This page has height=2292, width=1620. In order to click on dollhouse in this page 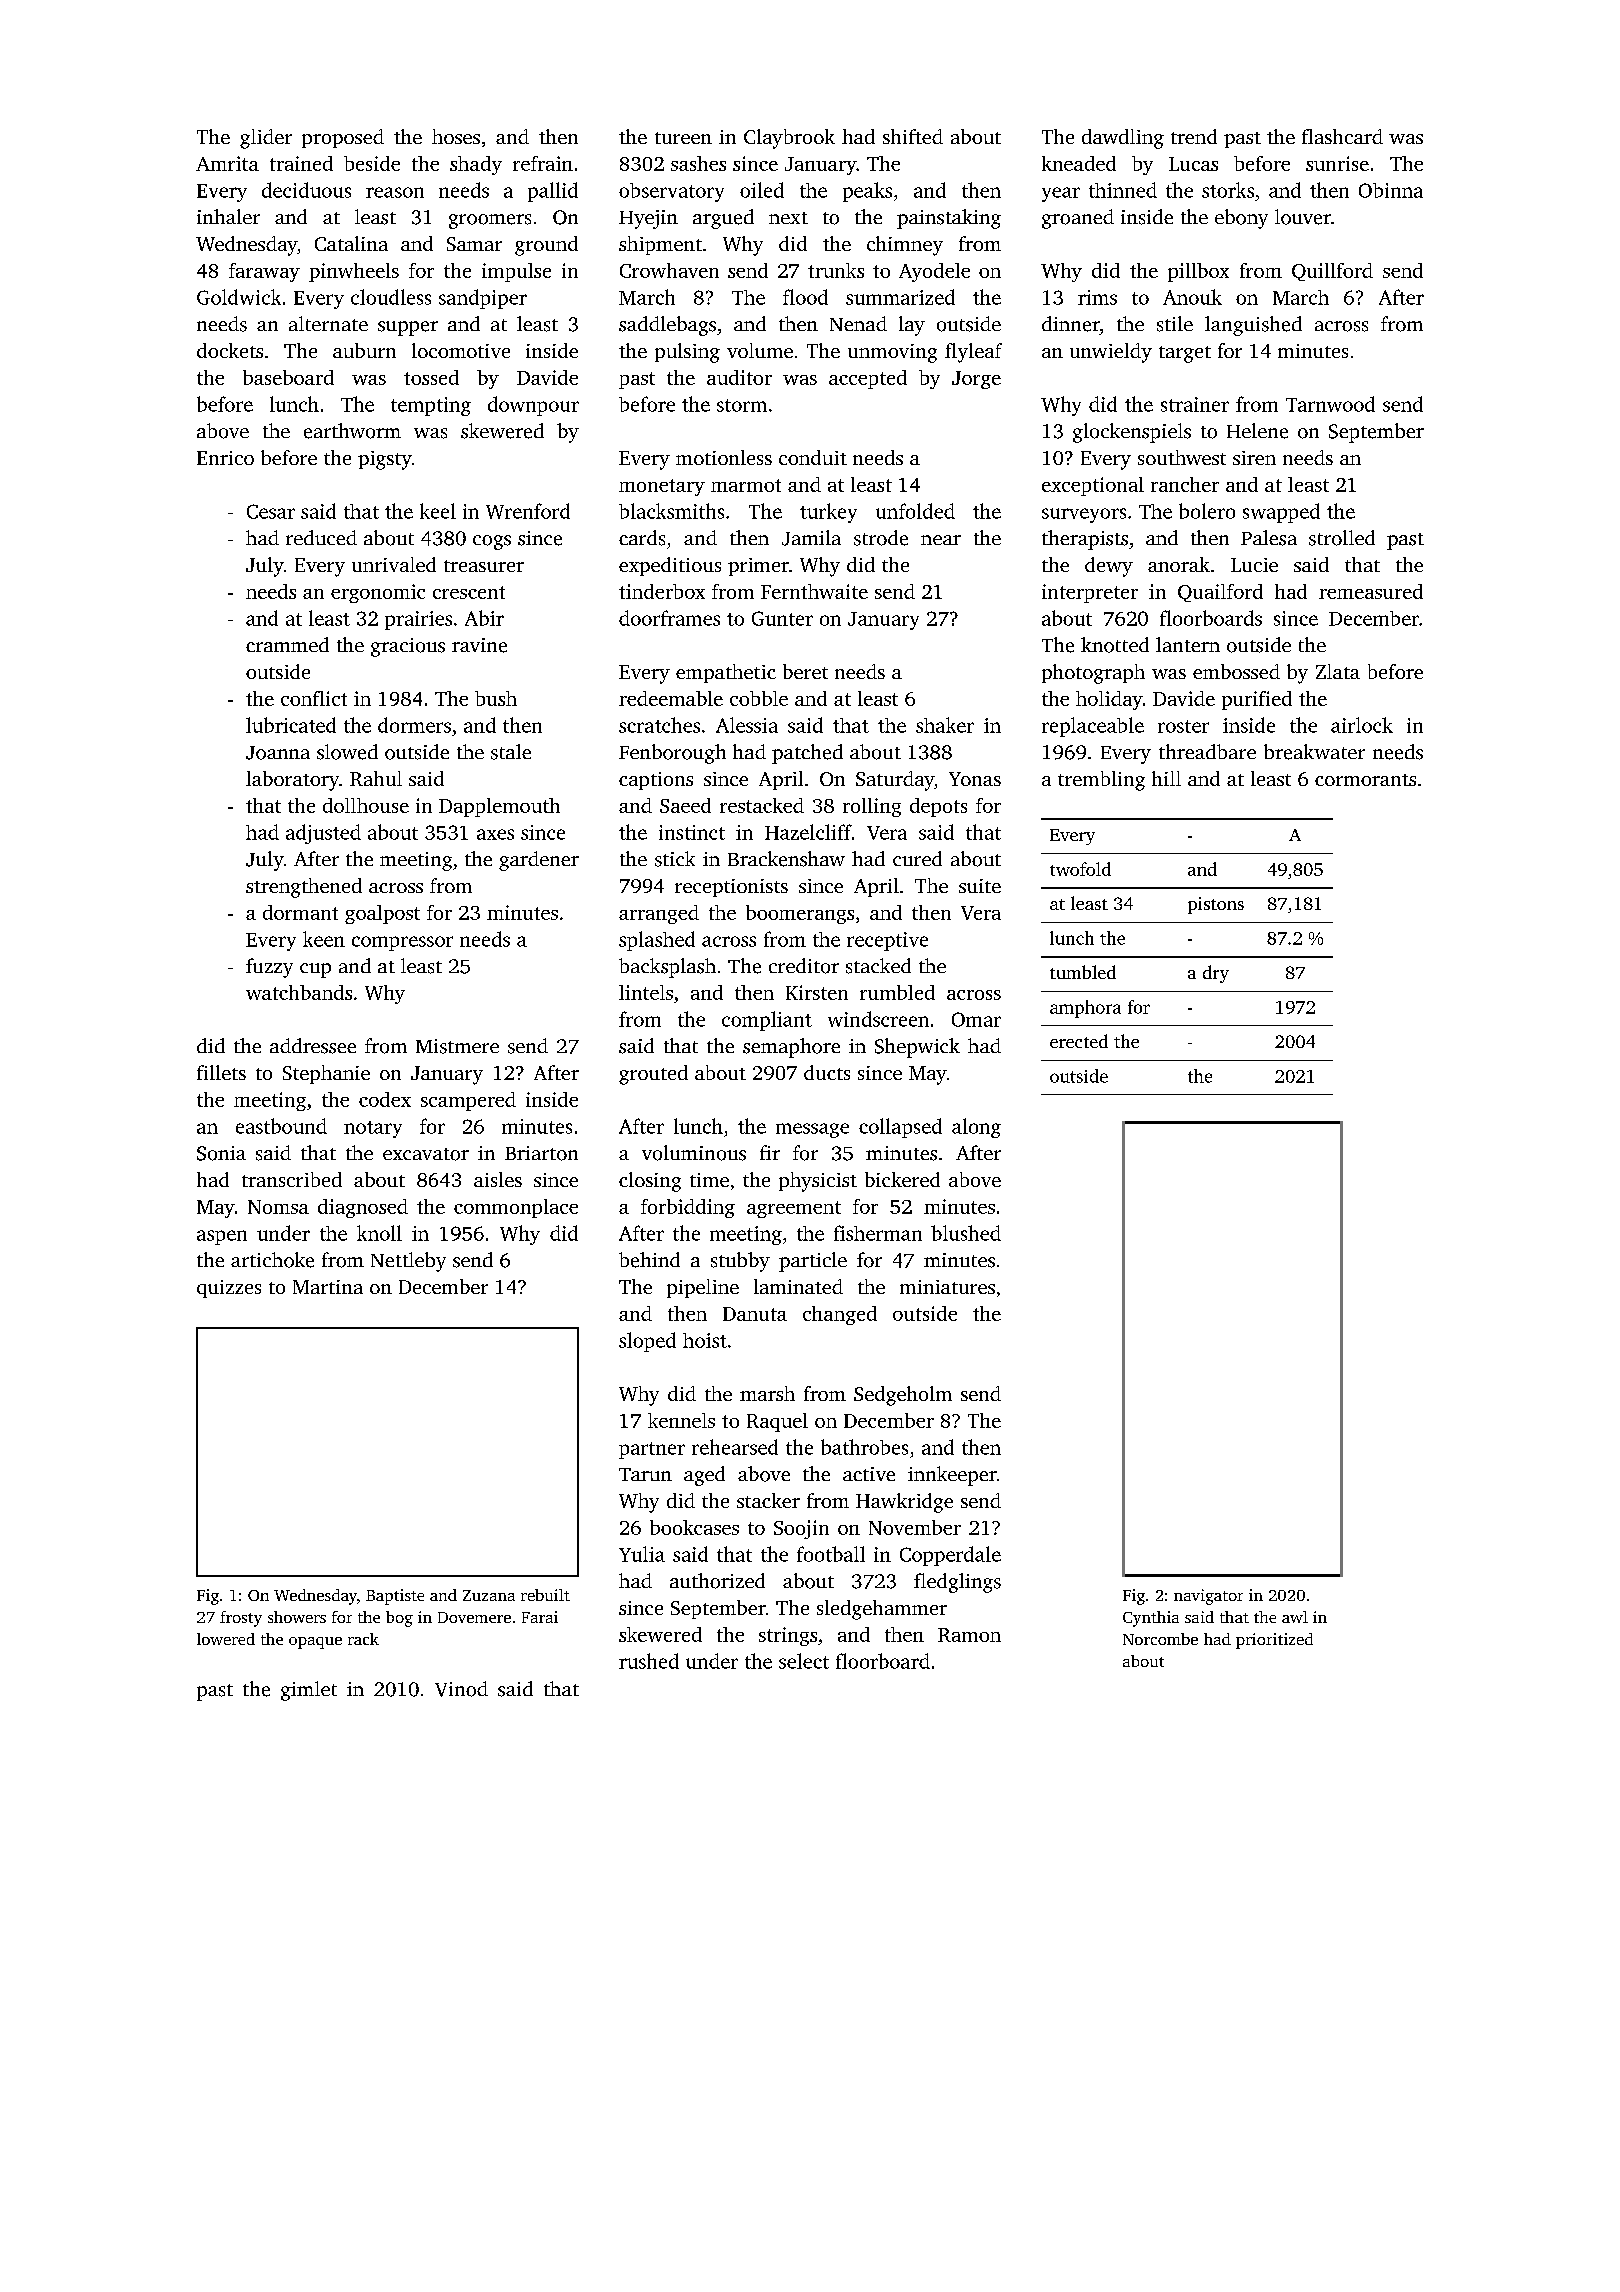, I will do `click(366, 805)`.
